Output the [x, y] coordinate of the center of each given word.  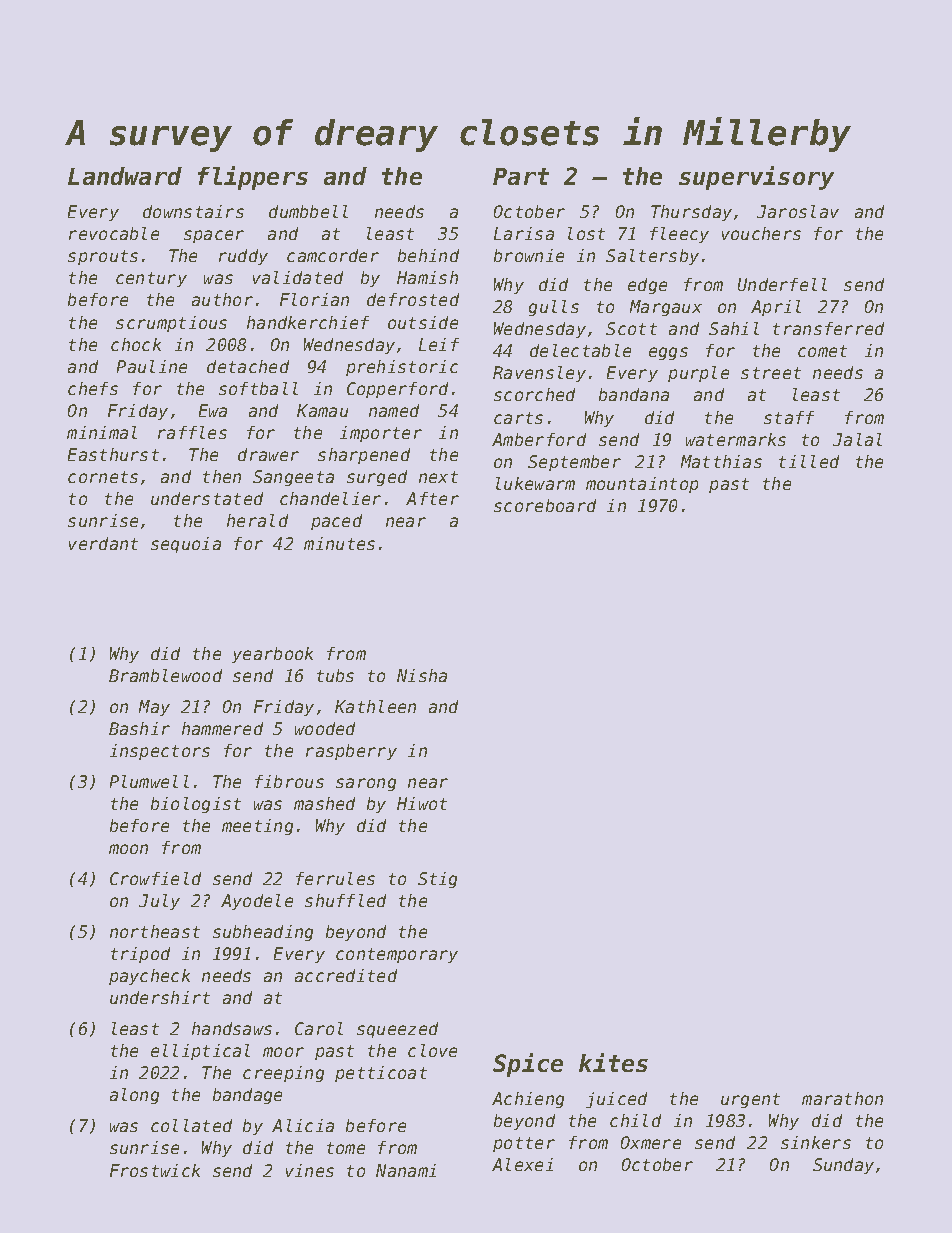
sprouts [103, 257]
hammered [222, 728]
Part [521, 176]
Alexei [522, 1164]
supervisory [756, 178]
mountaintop [642, 485]
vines [310, 1170]
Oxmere [651, 1142]
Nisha [422, 675]
